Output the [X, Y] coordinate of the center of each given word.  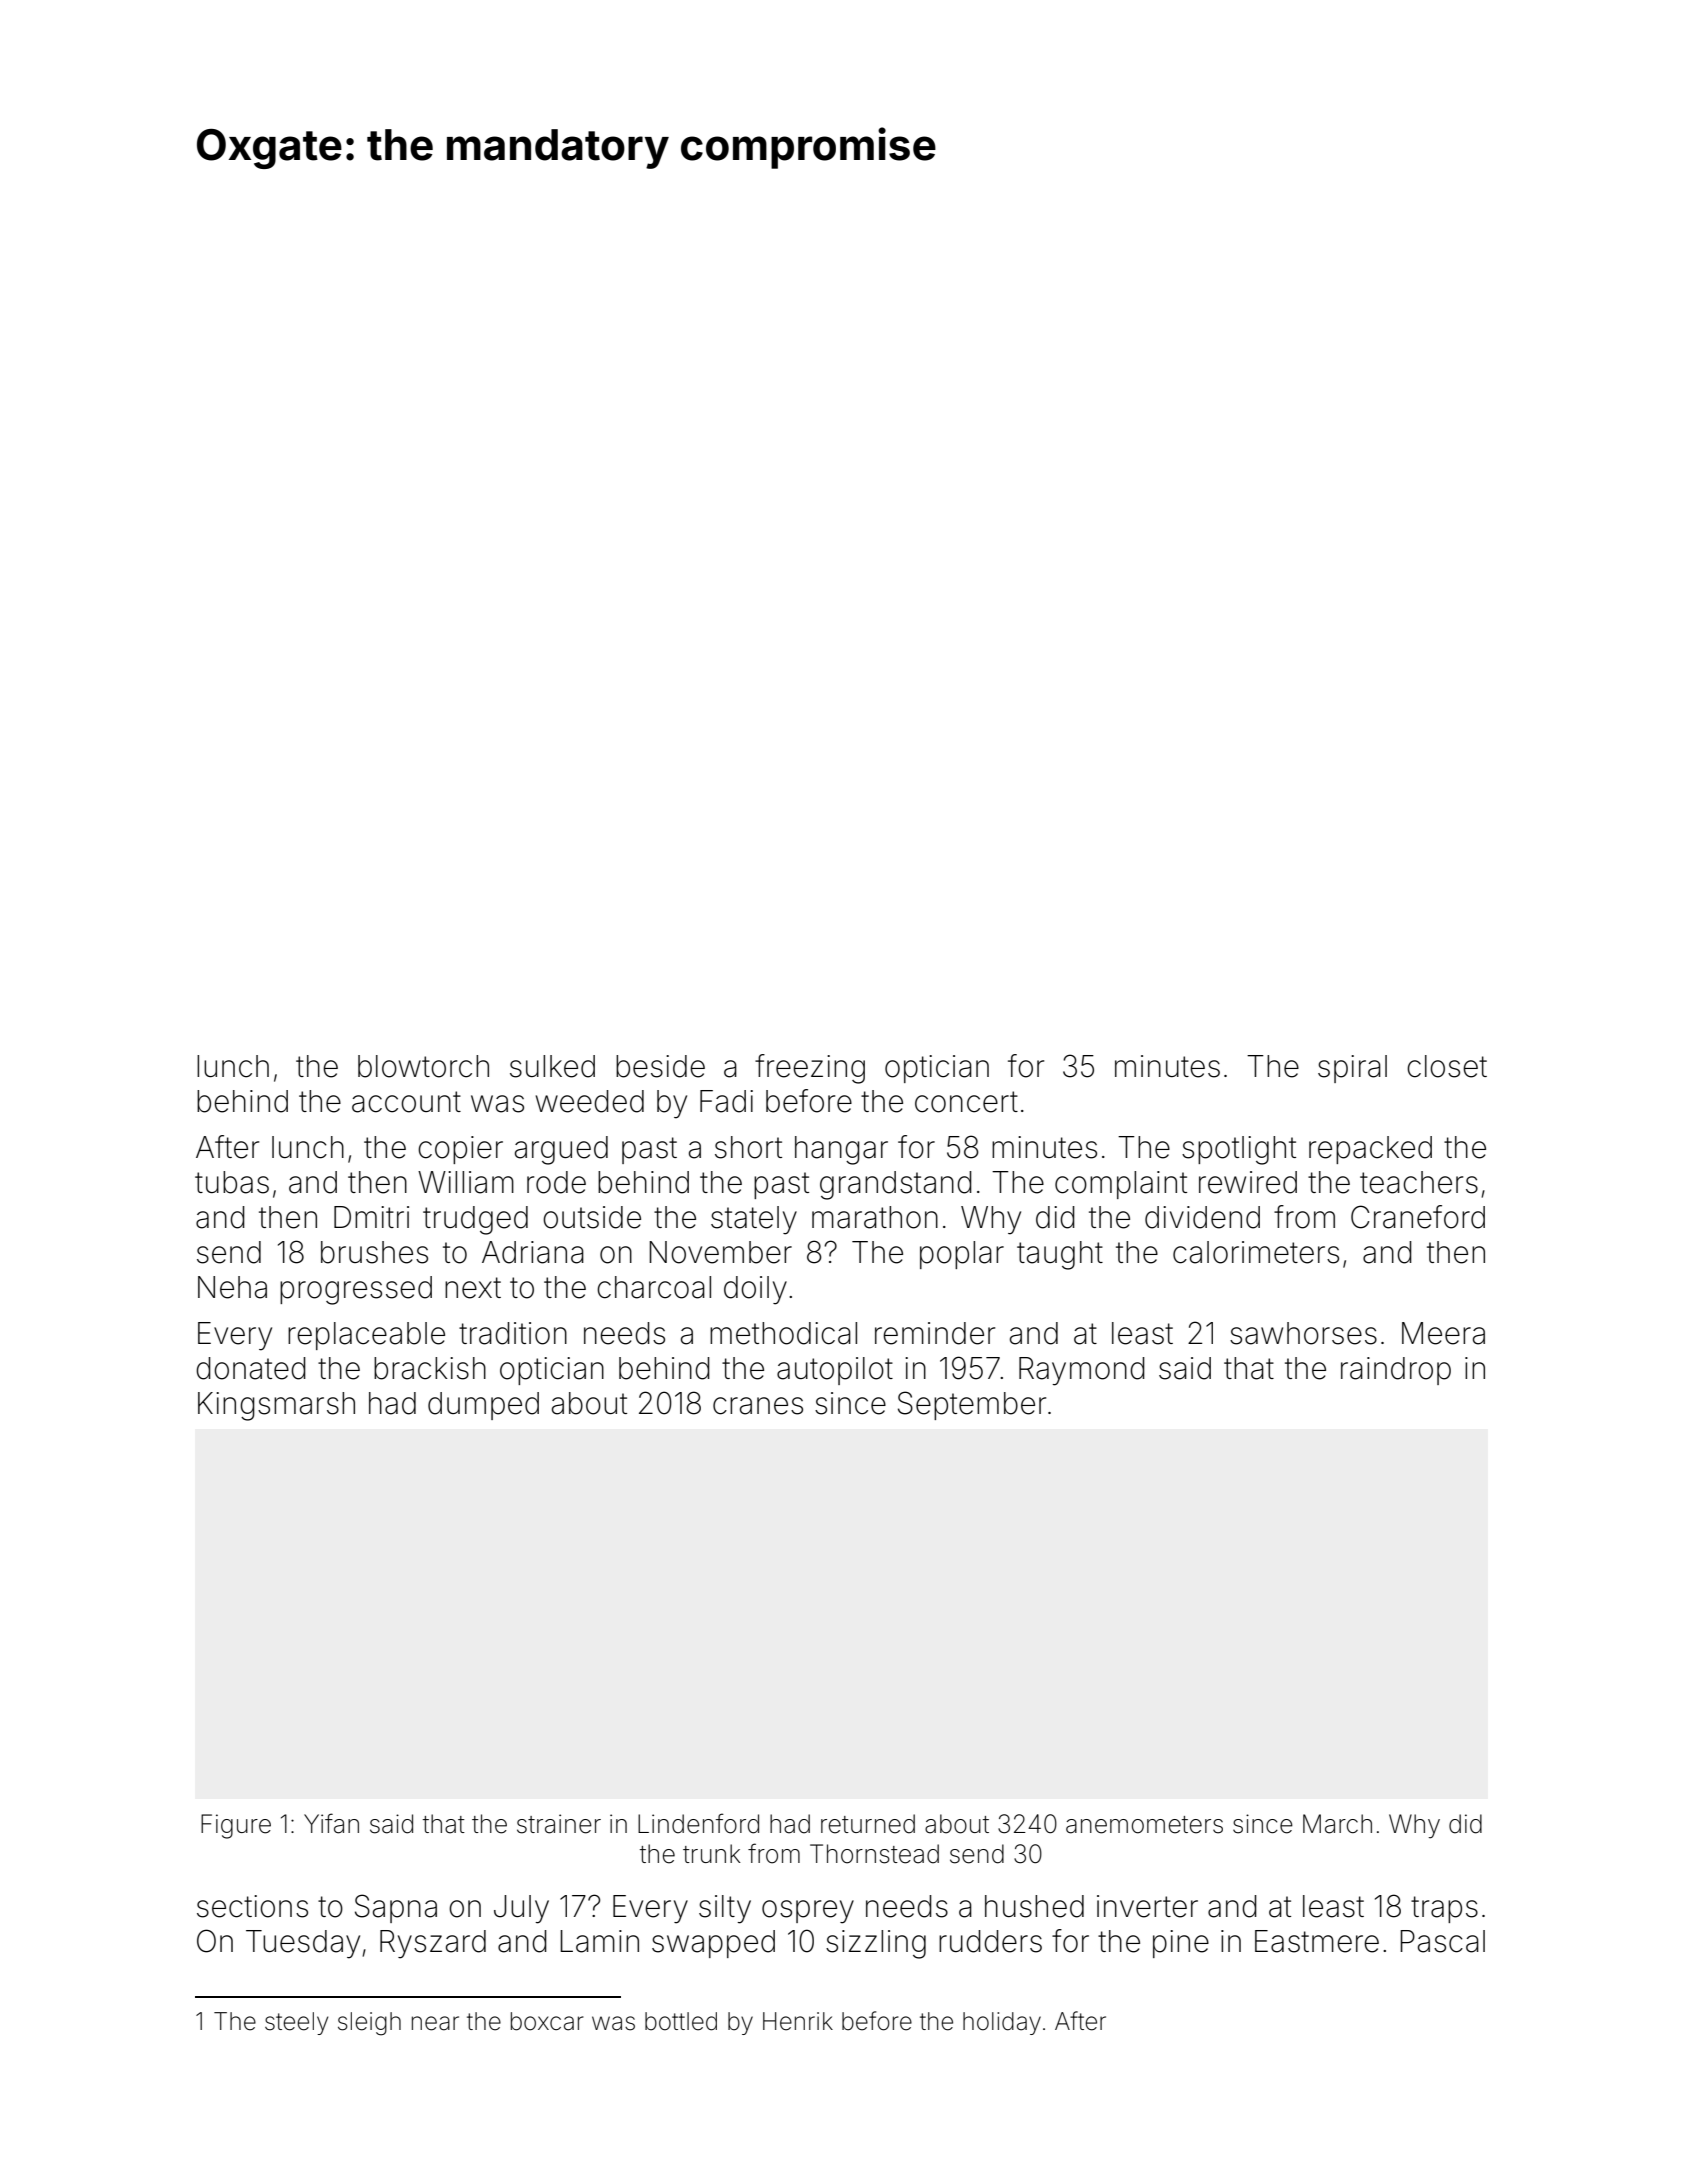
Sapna [396, 1908]
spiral [1352, 1069]
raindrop [1396, 1371]
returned [868, 1824]
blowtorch [423, 1066]
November [720, 1252]
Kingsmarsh [276, 1406]
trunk [712, 1853]
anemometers [1144, 1825]
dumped [483, 1406]
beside [660, 1066]
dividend [1202, 1217]
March [1337, 1824]
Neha [232, 1287]
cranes [758, 1406]
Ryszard [433, 1944]
